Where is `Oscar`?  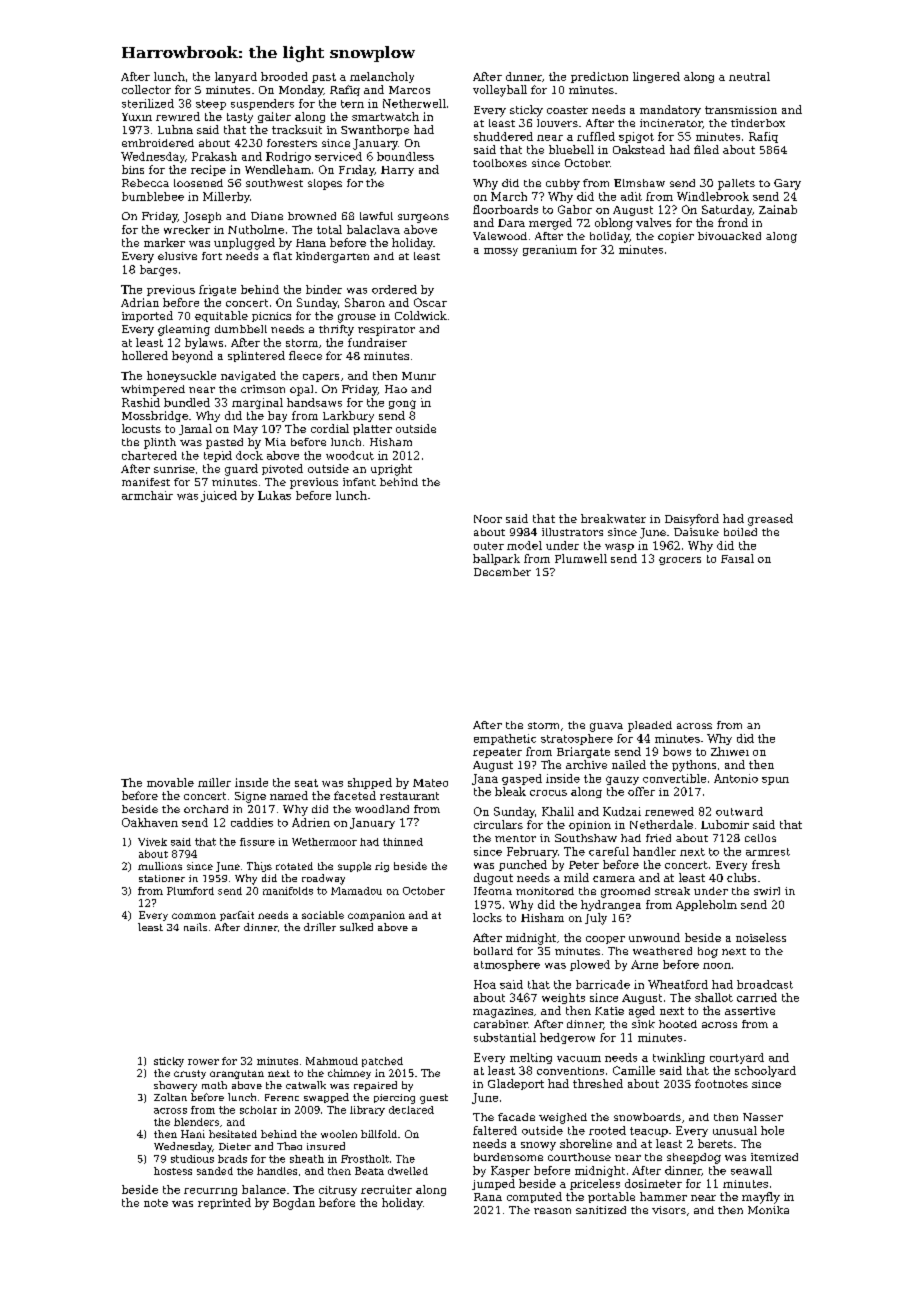 Oscar is located at coordinates (430, 302).
